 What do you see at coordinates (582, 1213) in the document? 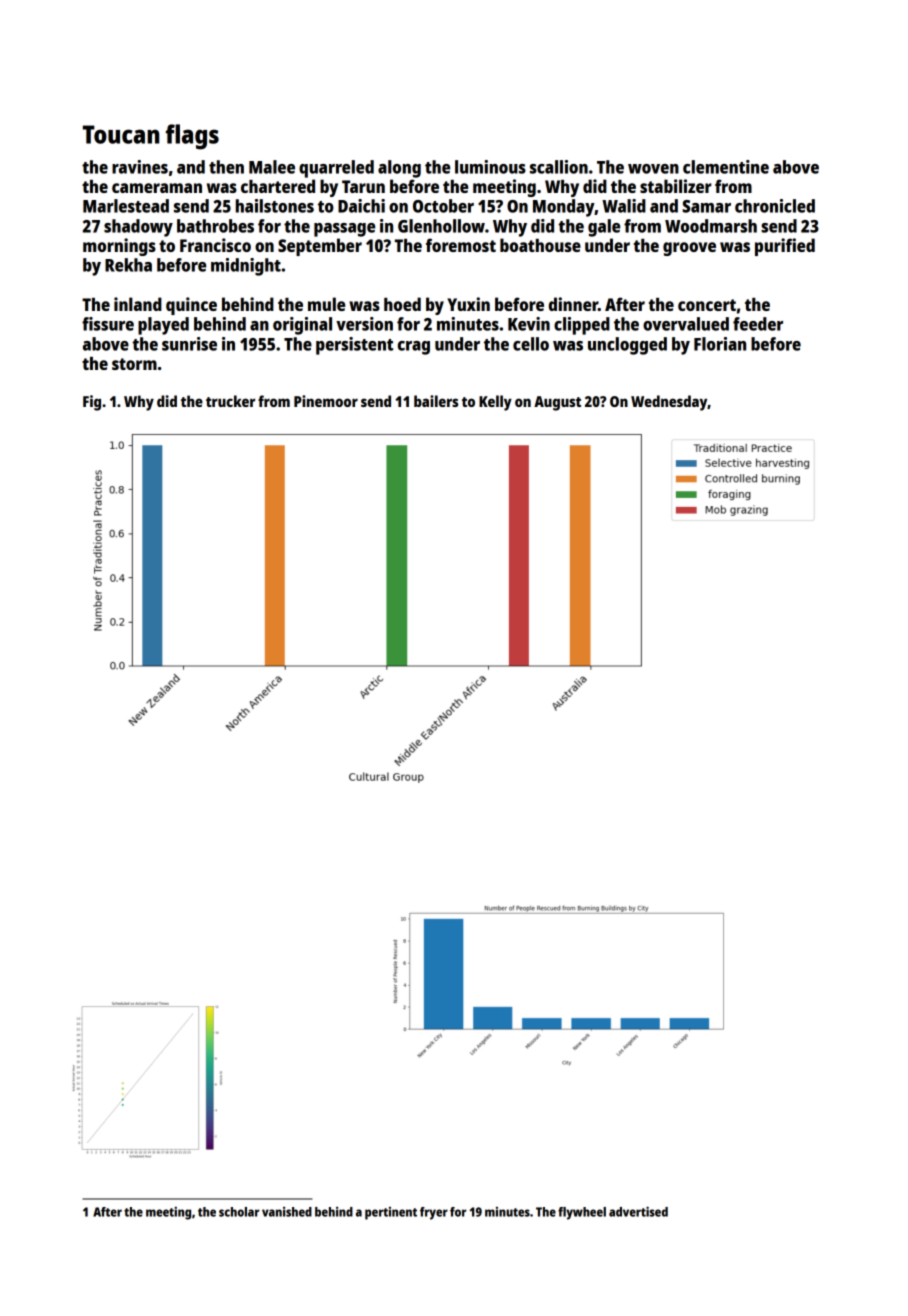
I see `flywheel` at bounding box center [582, 1213].
